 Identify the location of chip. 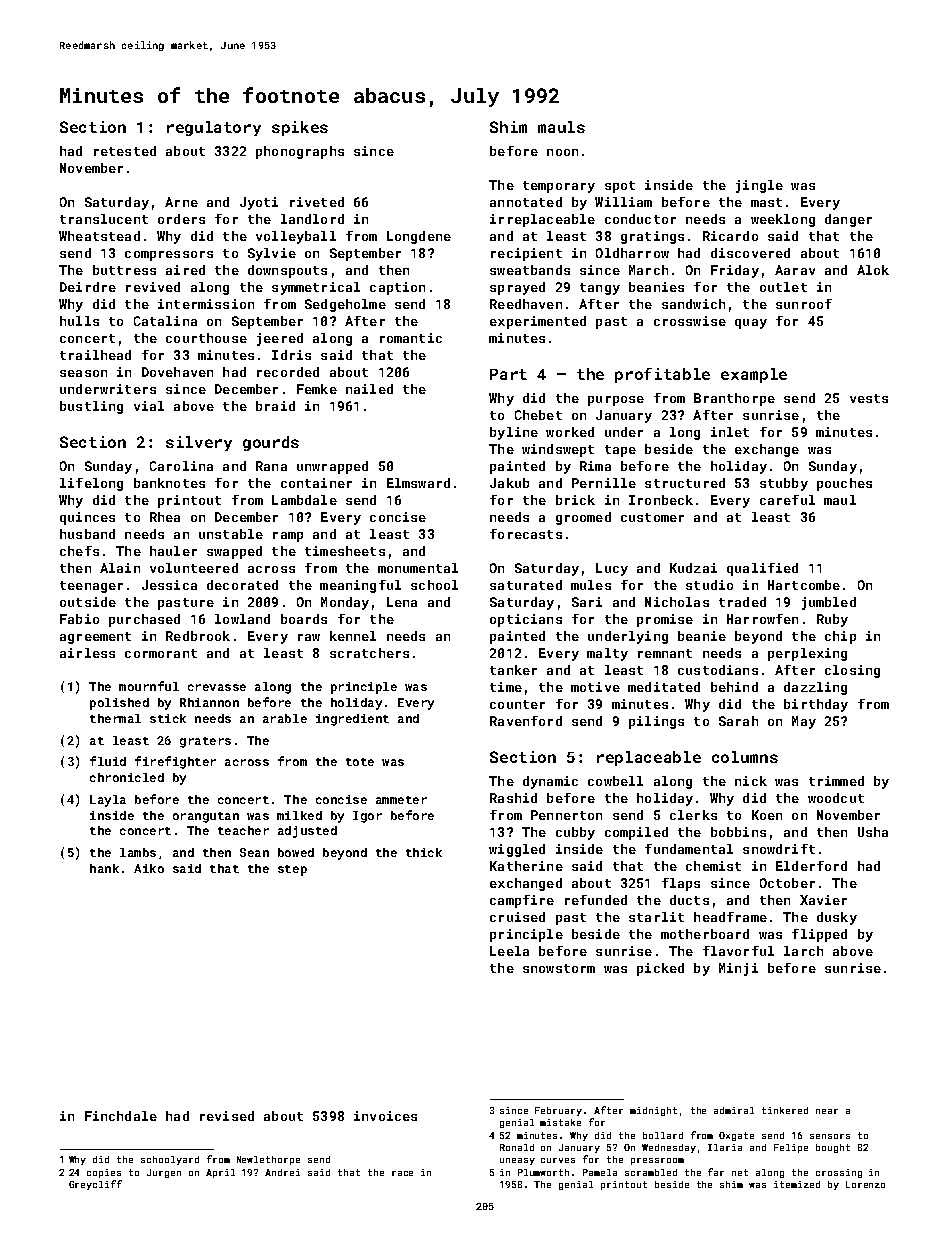
(840, 637).
